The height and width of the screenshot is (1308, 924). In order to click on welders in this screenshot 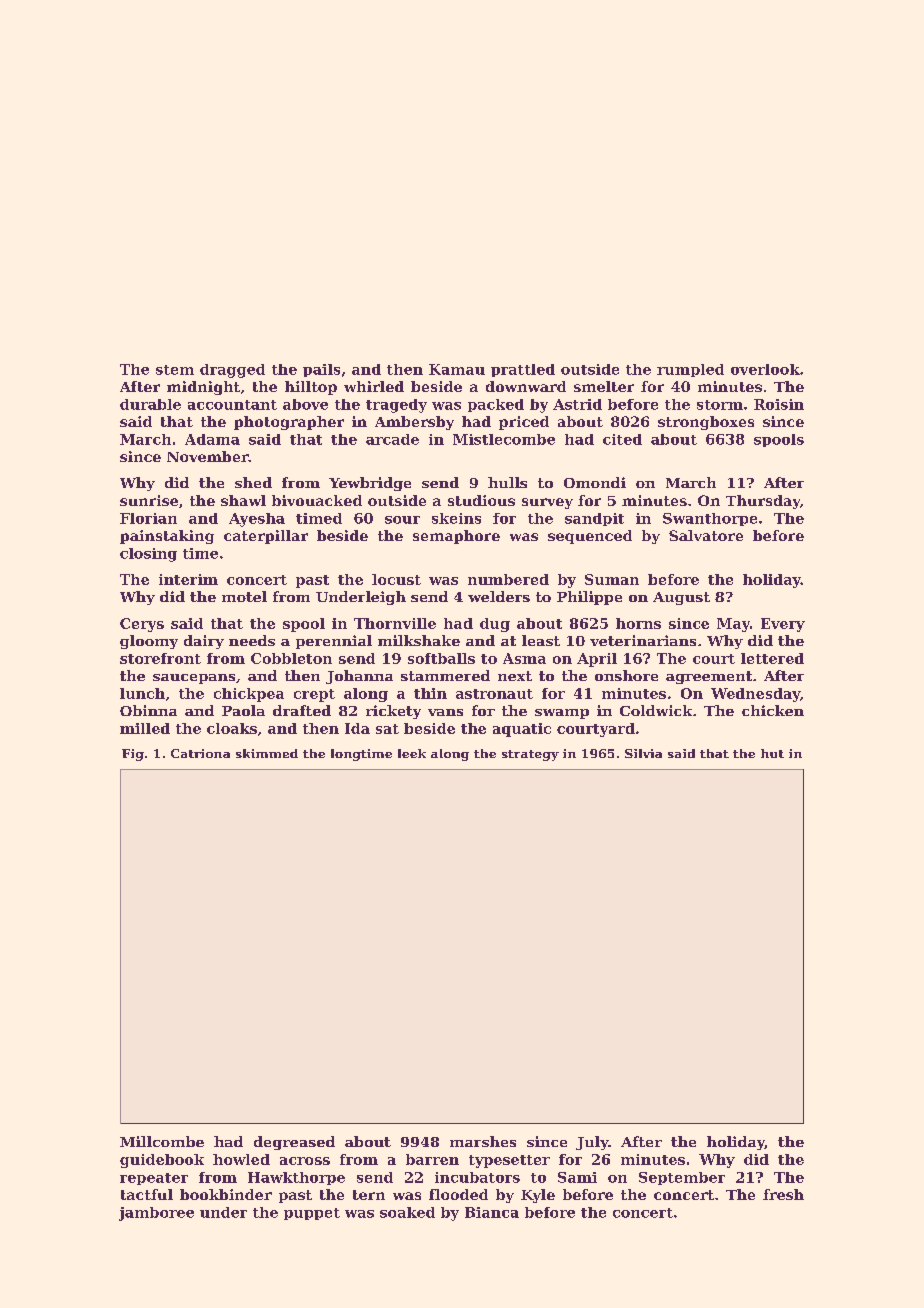, I will do `click(499, 596)`.
